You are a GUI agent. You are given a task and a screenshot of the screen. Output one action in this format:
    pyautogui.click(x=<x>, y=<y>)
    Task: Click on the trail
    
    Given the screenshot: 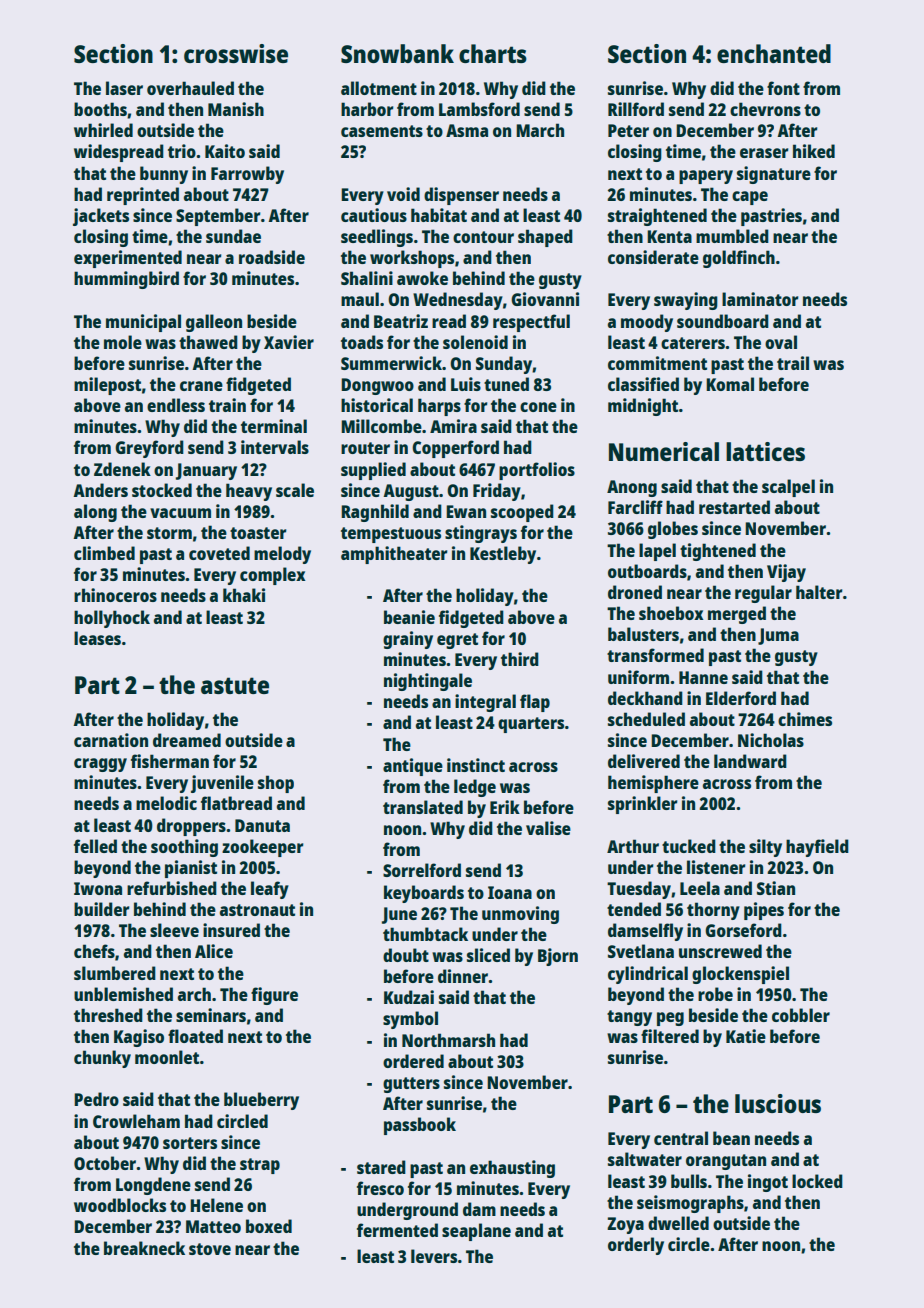 What is the action you would take?
    pyautogui.click(x=793, y=363)
